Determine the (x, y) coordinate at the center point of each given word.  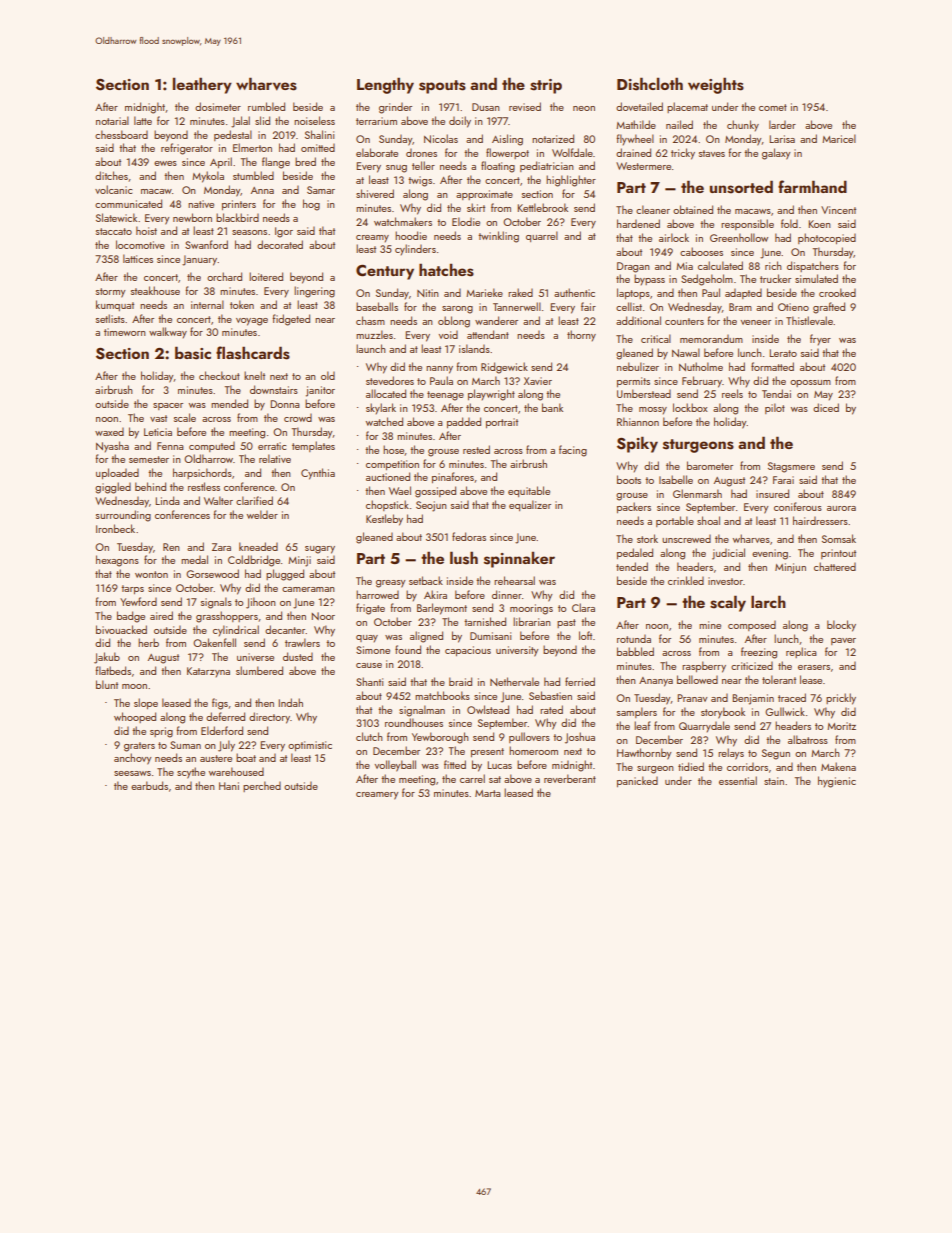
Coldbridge (254, 561)
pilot (775, 408)
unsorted (741, 187)
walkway (168, 332)
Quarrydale (704, 726)
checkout (219, 375)
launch (371, 348)
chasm (370, 320)
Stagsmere (791, 467)
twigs (420, 181)
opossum (810, 383)
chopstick (387, 505)
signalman (422, 711)
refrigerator (187, 149)
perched (262, 786)
